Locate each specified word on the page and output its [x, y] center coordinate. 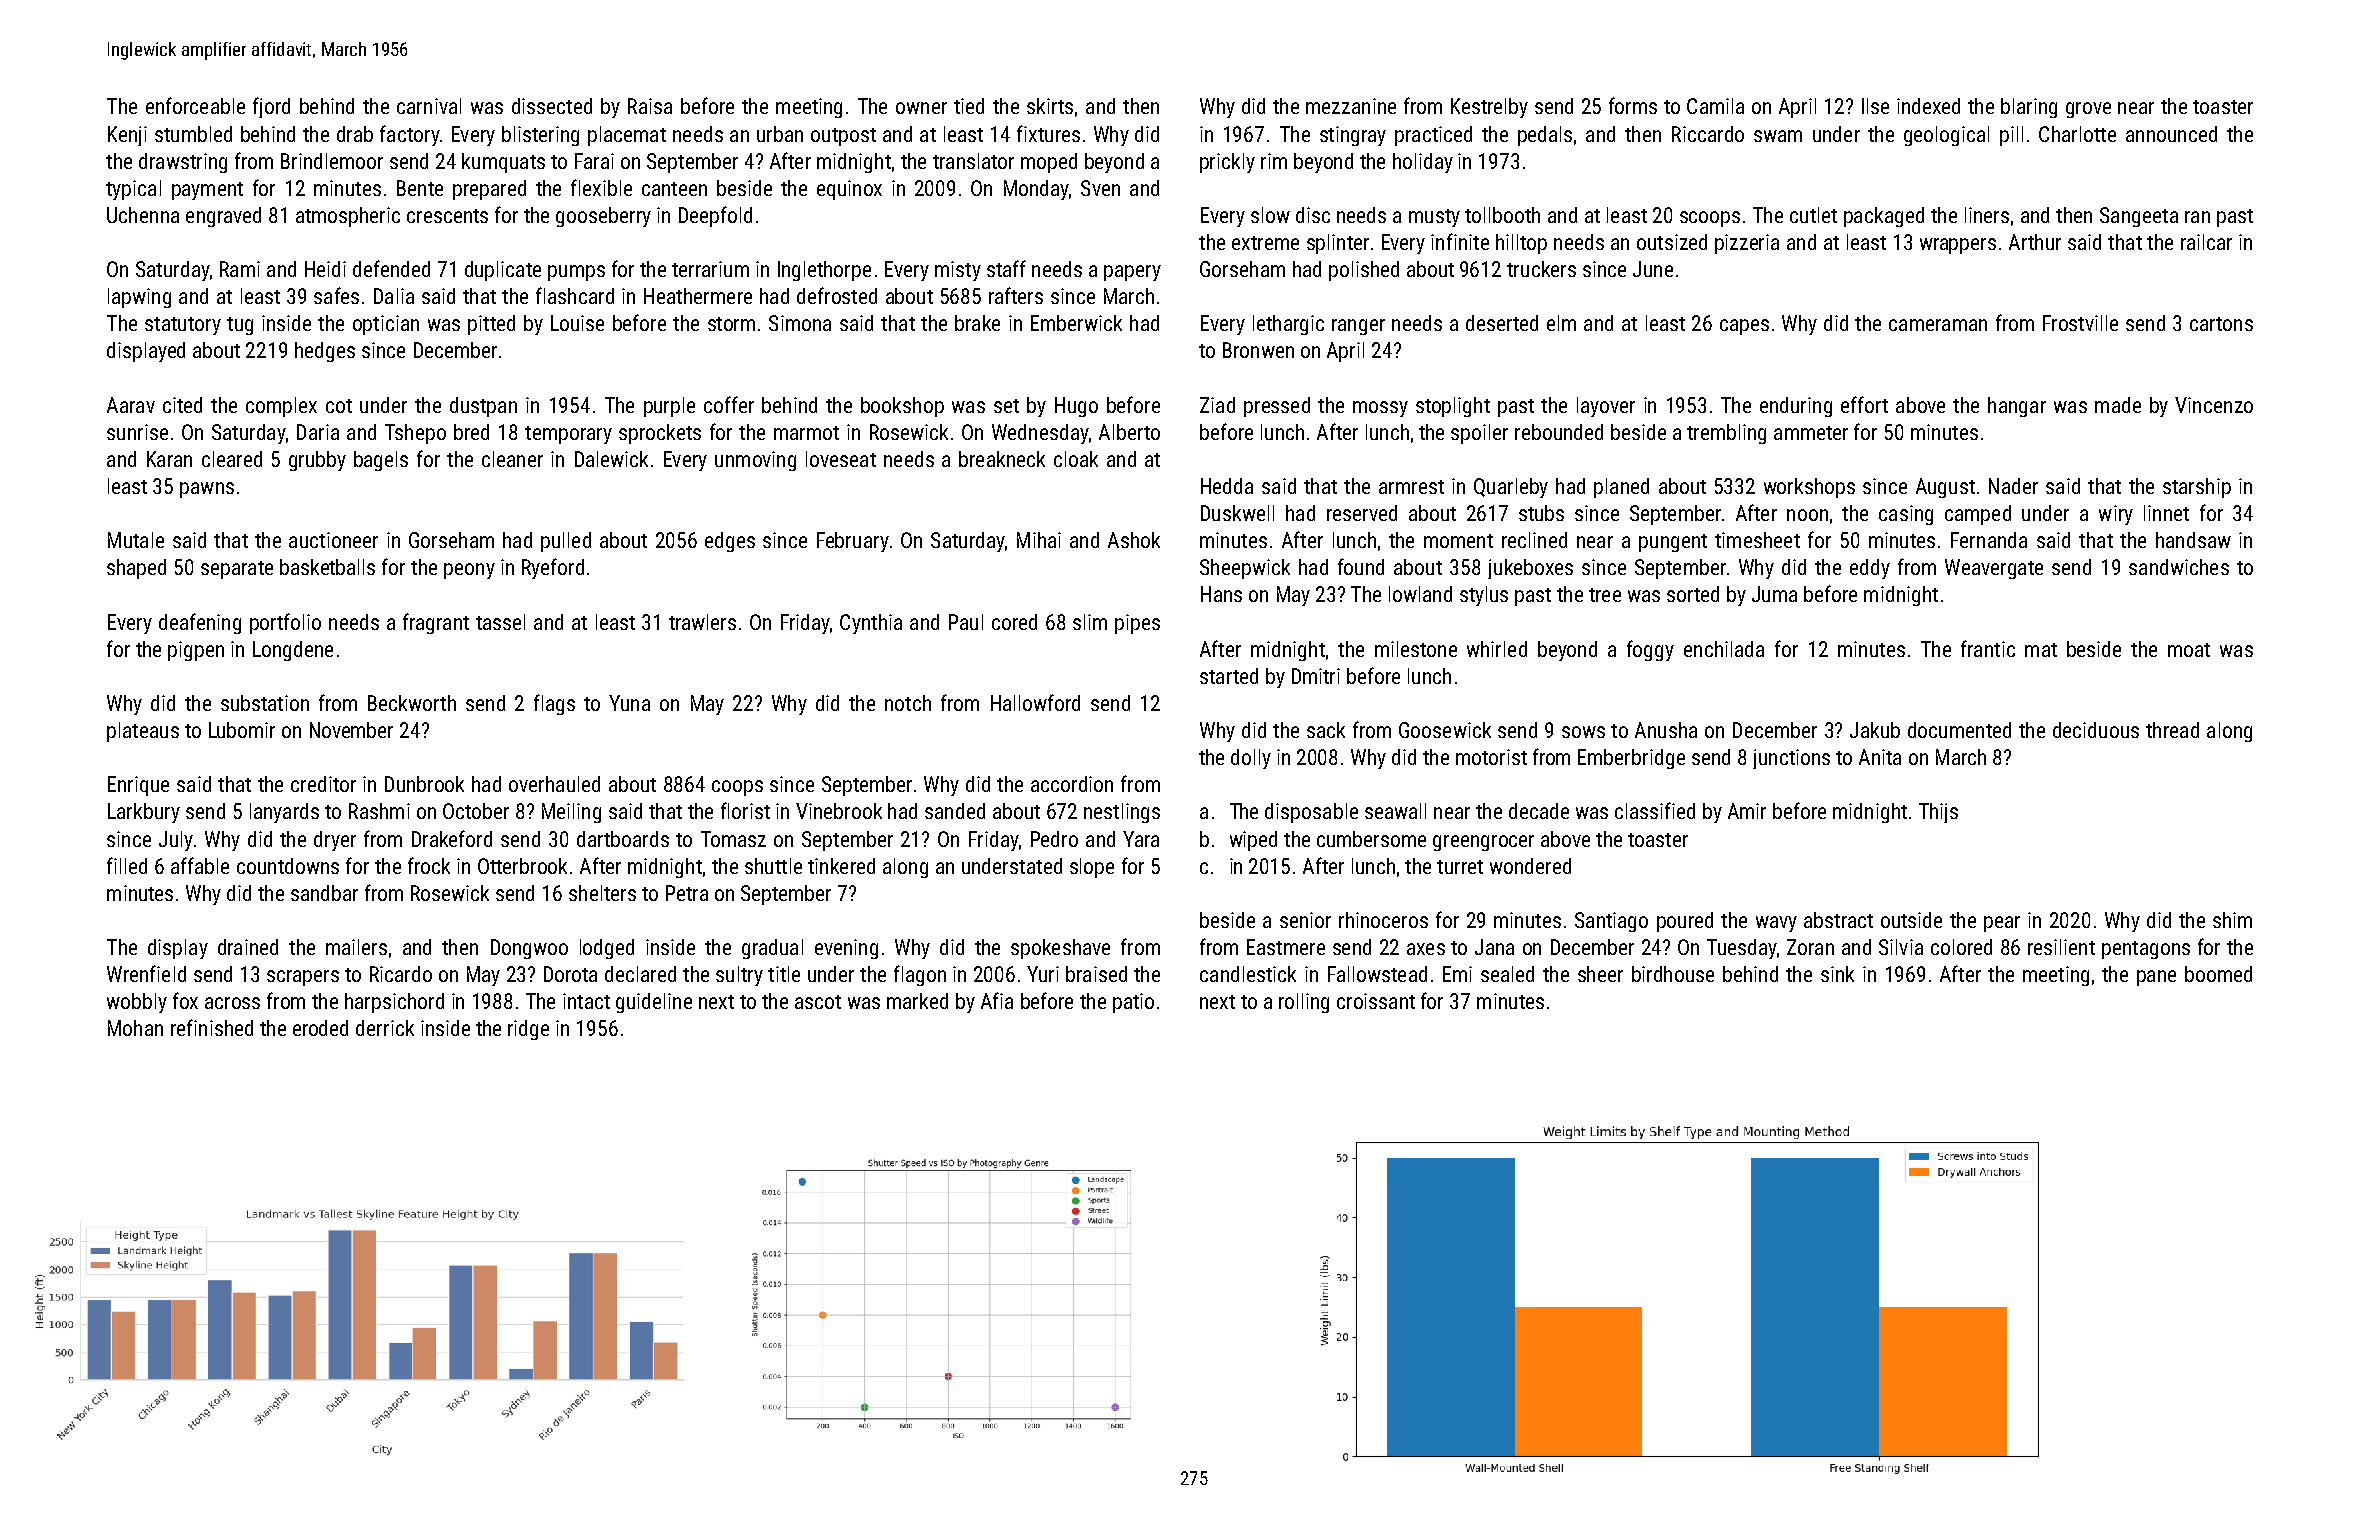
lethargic [1288, 325]
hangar [2017, 407]
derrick [385, 1028]
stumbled [193, 134]
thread [2172, 730]
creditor [323, 784]
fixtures [1048, 133]
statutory [183, 326]
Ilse [1875, 106]
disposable [1311, 813]
